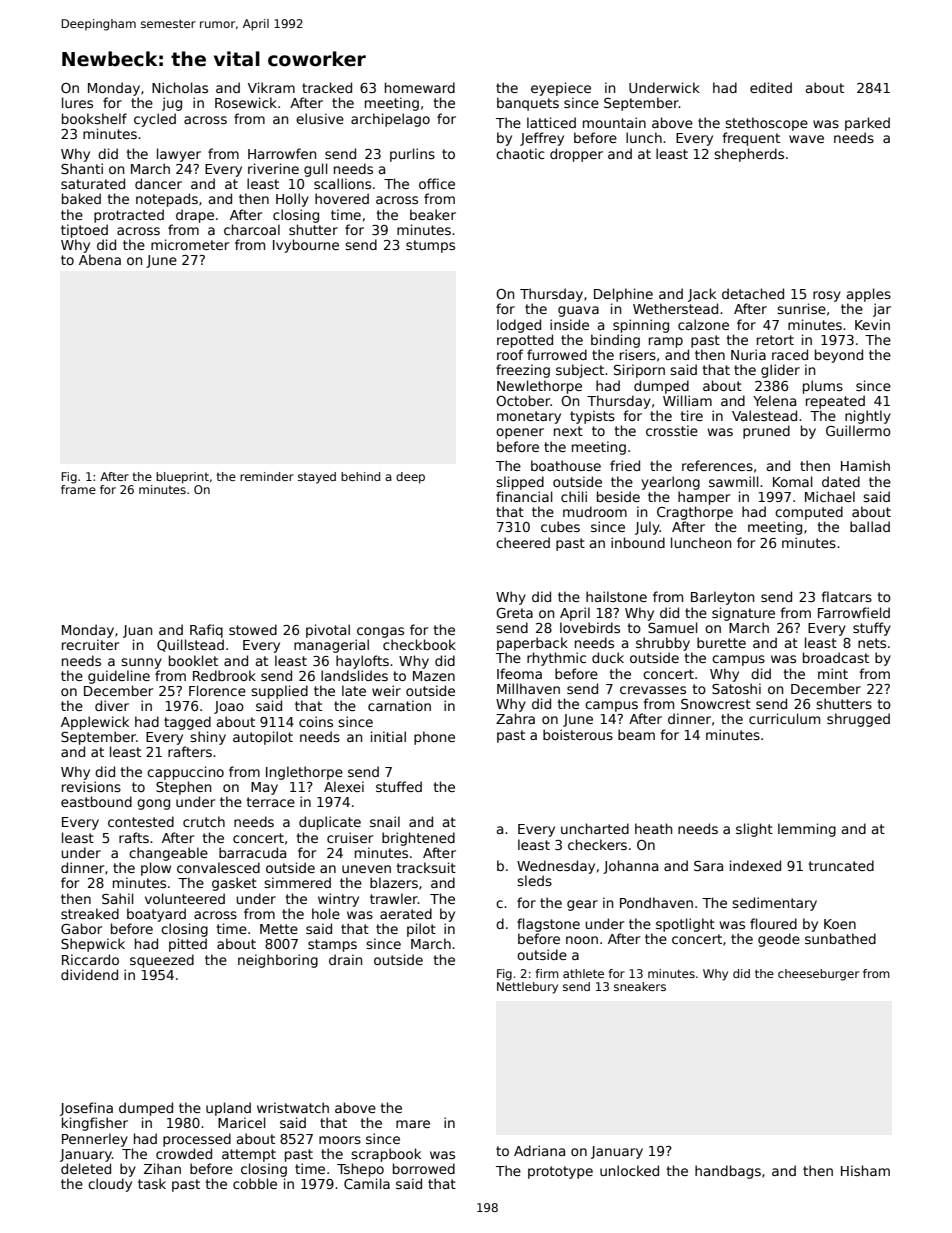 This screenshot has width=952, height=1233. What do you see at coordinates (190, 244) in the screenshot?
I see `micrometer` at bounding box center [190, 244].
